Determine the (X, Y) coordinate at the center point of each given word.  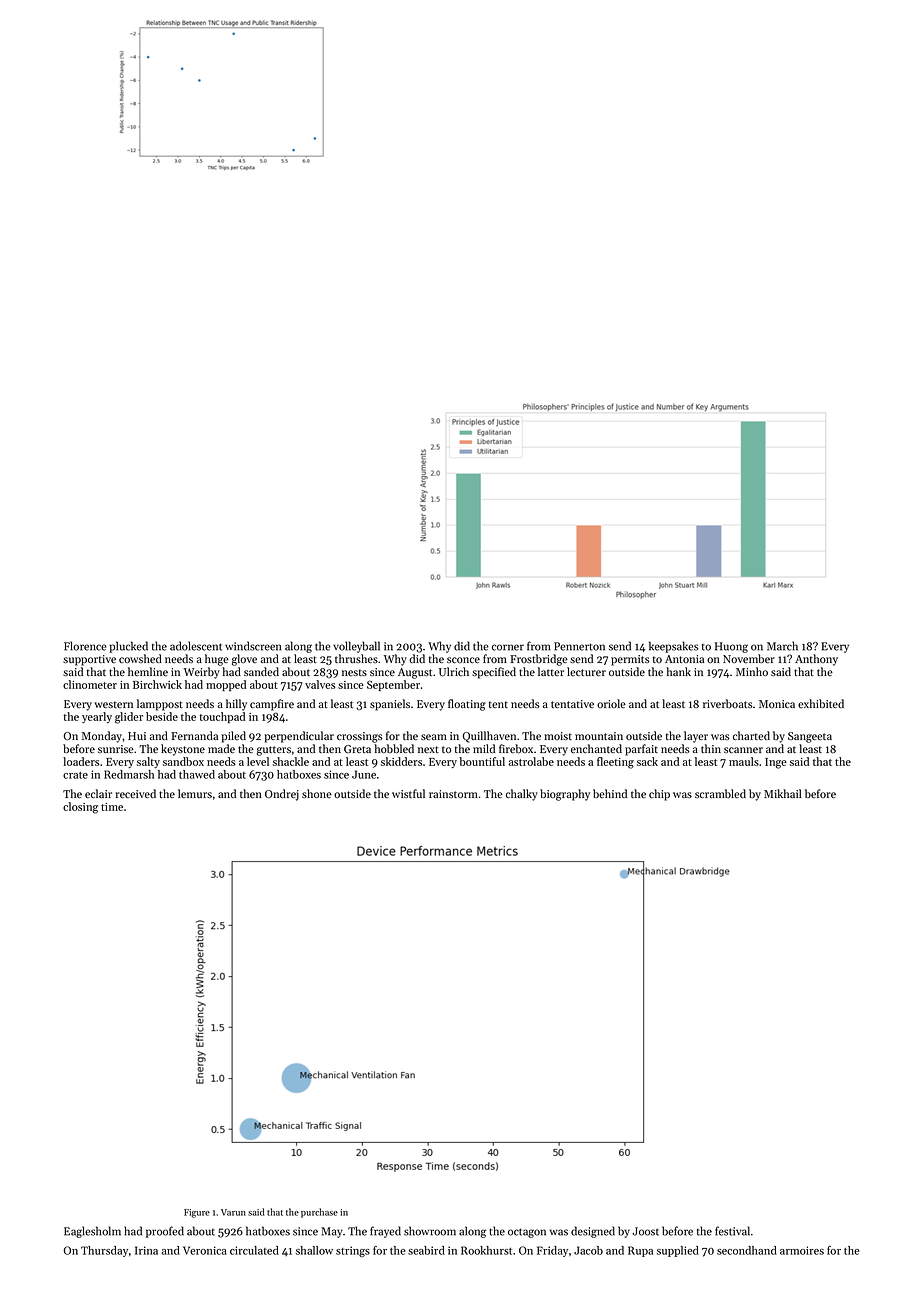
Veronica (205, 1250)
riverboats (727, 703)
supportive (89, 660)
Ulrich (454, 671)
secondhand (747, 1250)
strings (353, 1251)
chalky (522, 795)
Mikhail (782, 793)
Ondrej (282, 795)
